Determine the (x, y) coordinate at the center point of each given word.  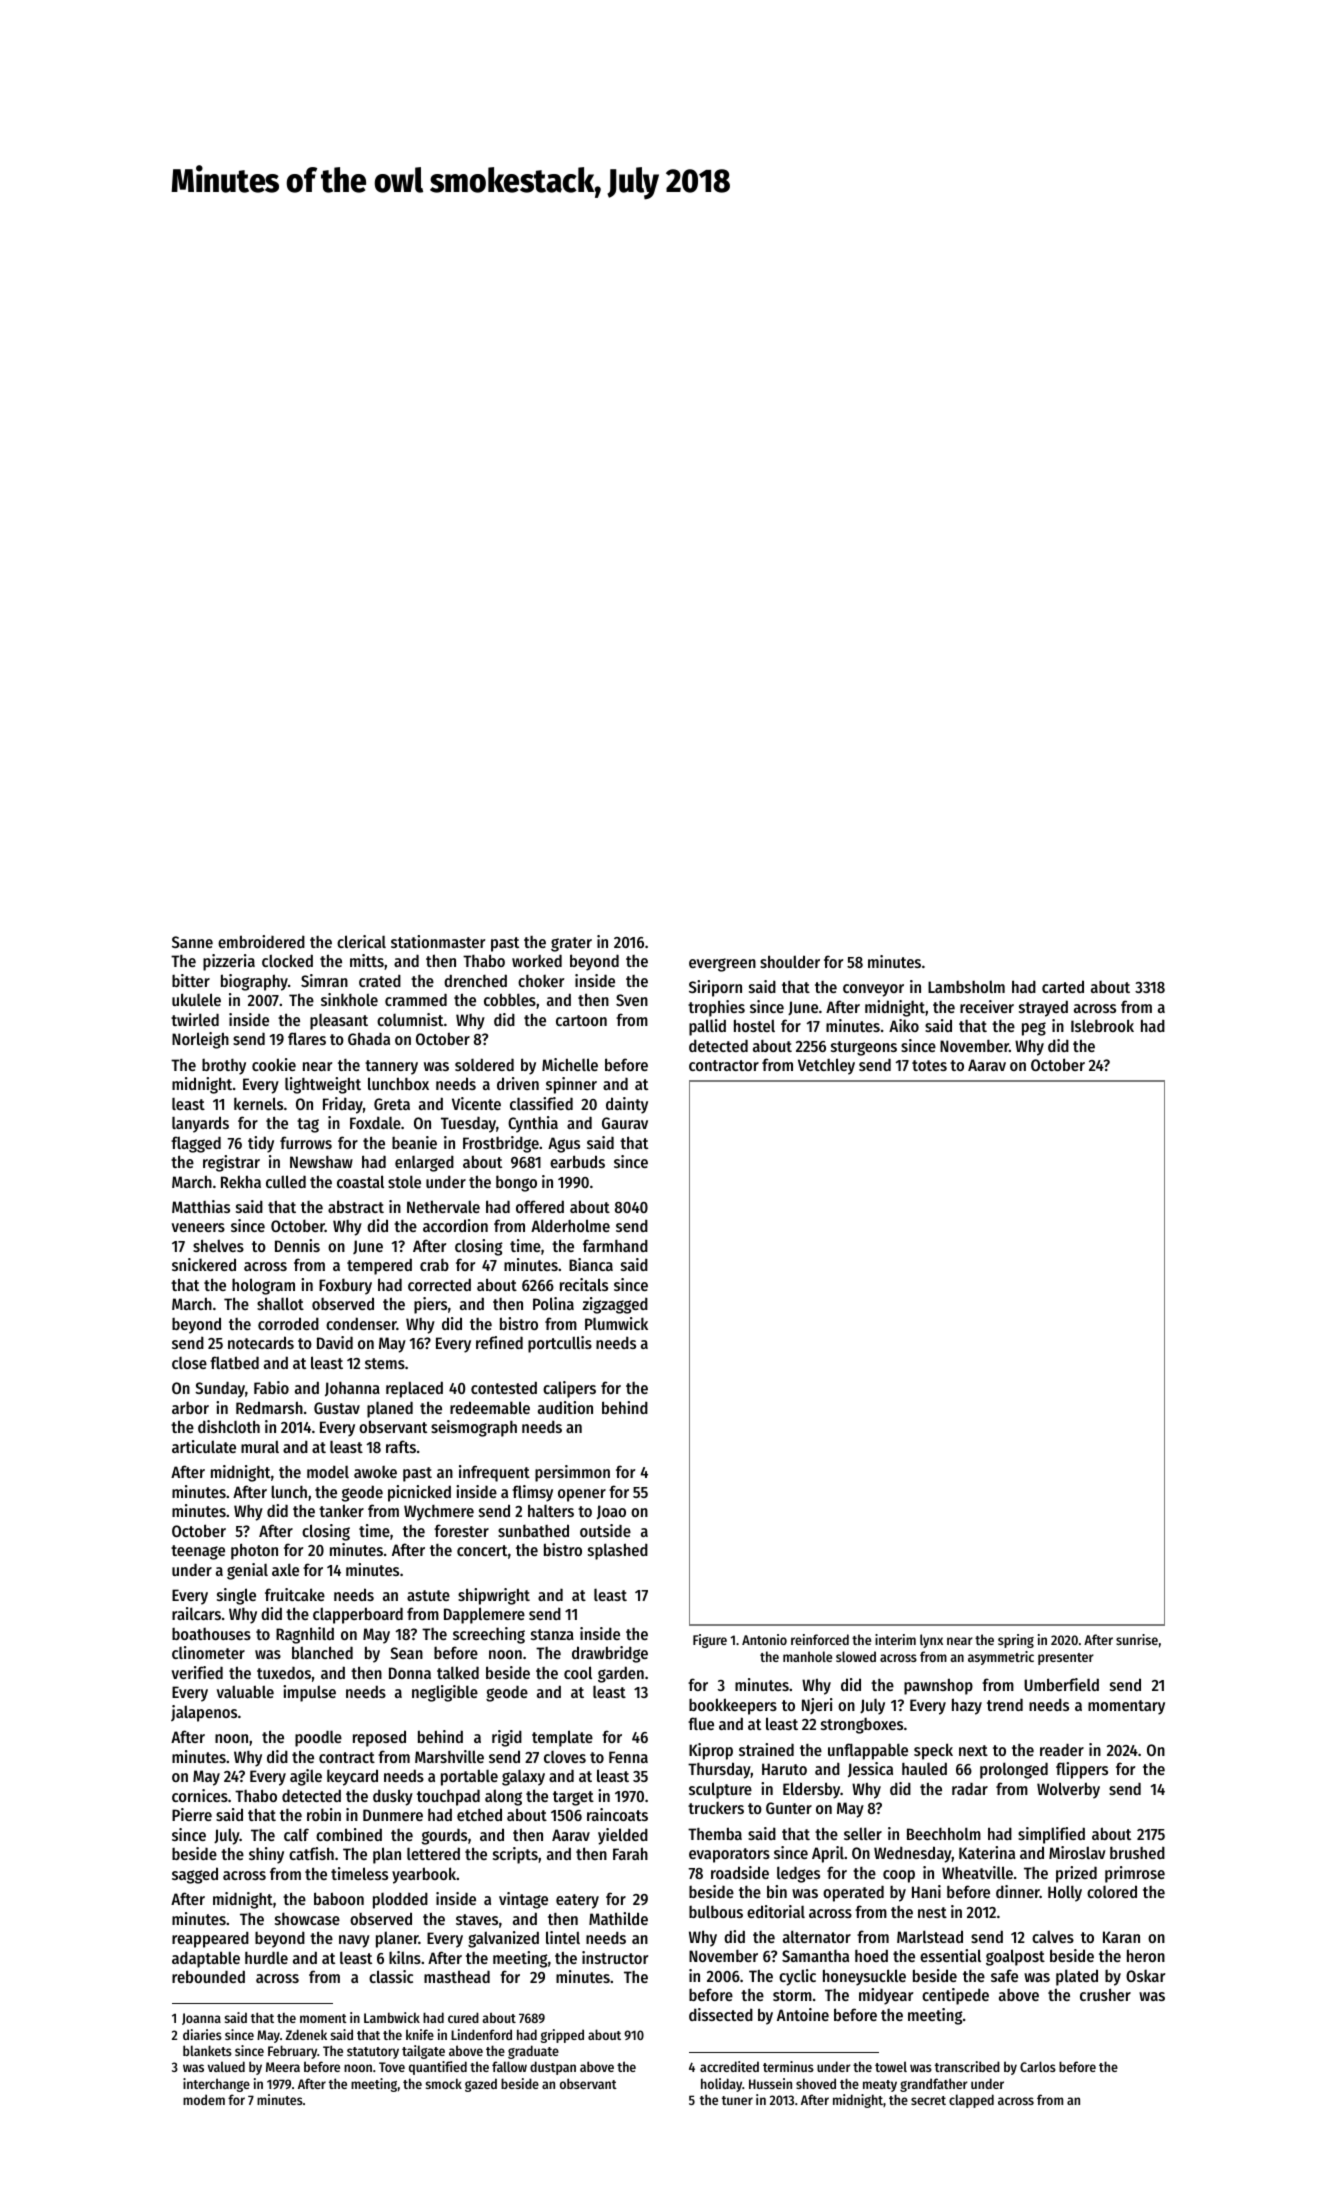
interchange (216, 2085)
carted (1063, 986)
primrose (1135, 1874)
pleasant (339, 1022)
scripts (515, 1855)
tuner (737, 2100)
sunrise (1137, 1639)
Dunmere (393, 1815)
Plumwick (616, 1323)
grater (571, 944)
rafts (401, 1446)
